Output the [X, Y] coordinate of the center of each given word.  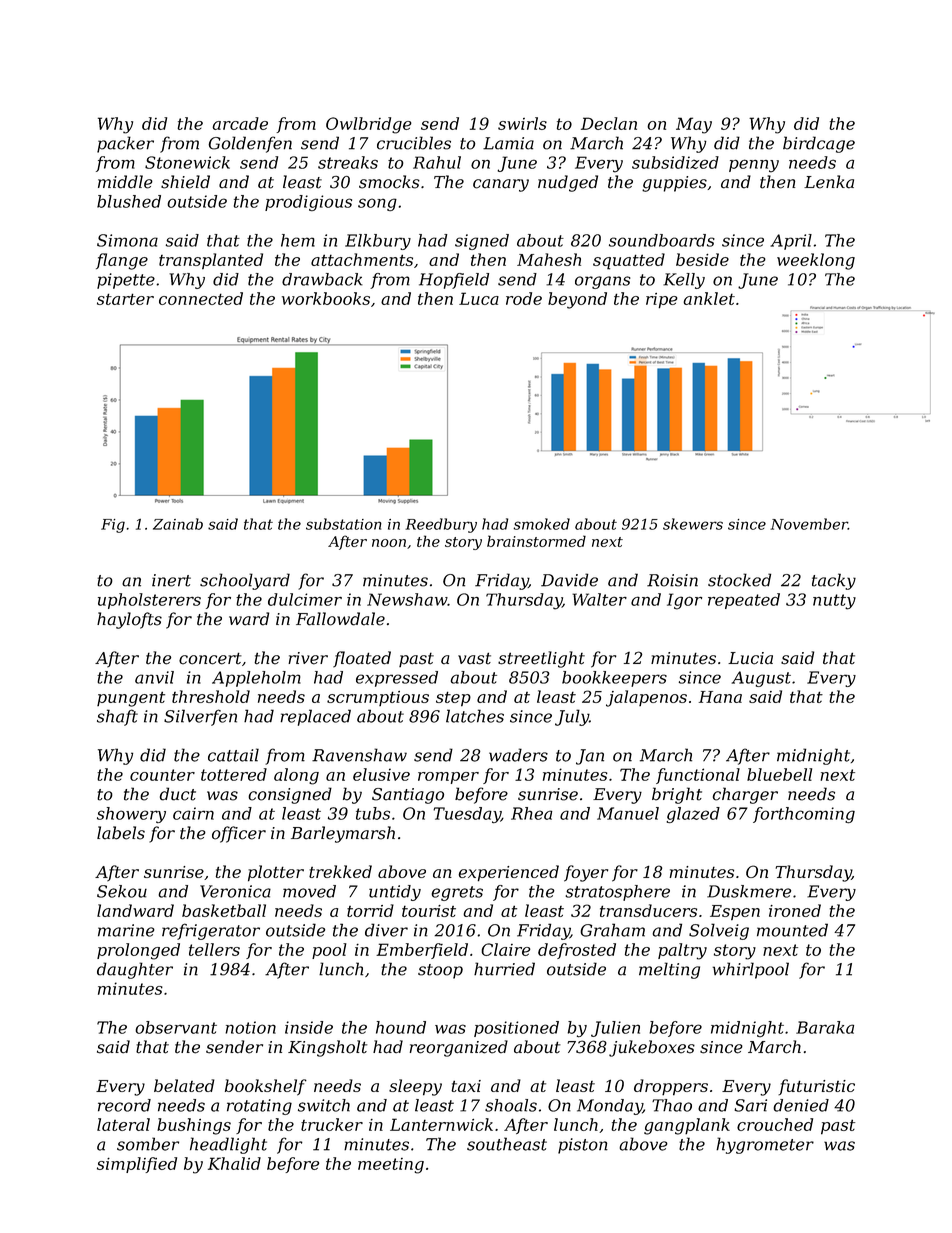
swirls [522, 123]
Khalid [234, 1163]
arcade [240, 123]
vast [474, 658]
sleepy [415, 1087]
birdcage [819, 144]
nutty [834, 602]
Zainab [178, 524]
